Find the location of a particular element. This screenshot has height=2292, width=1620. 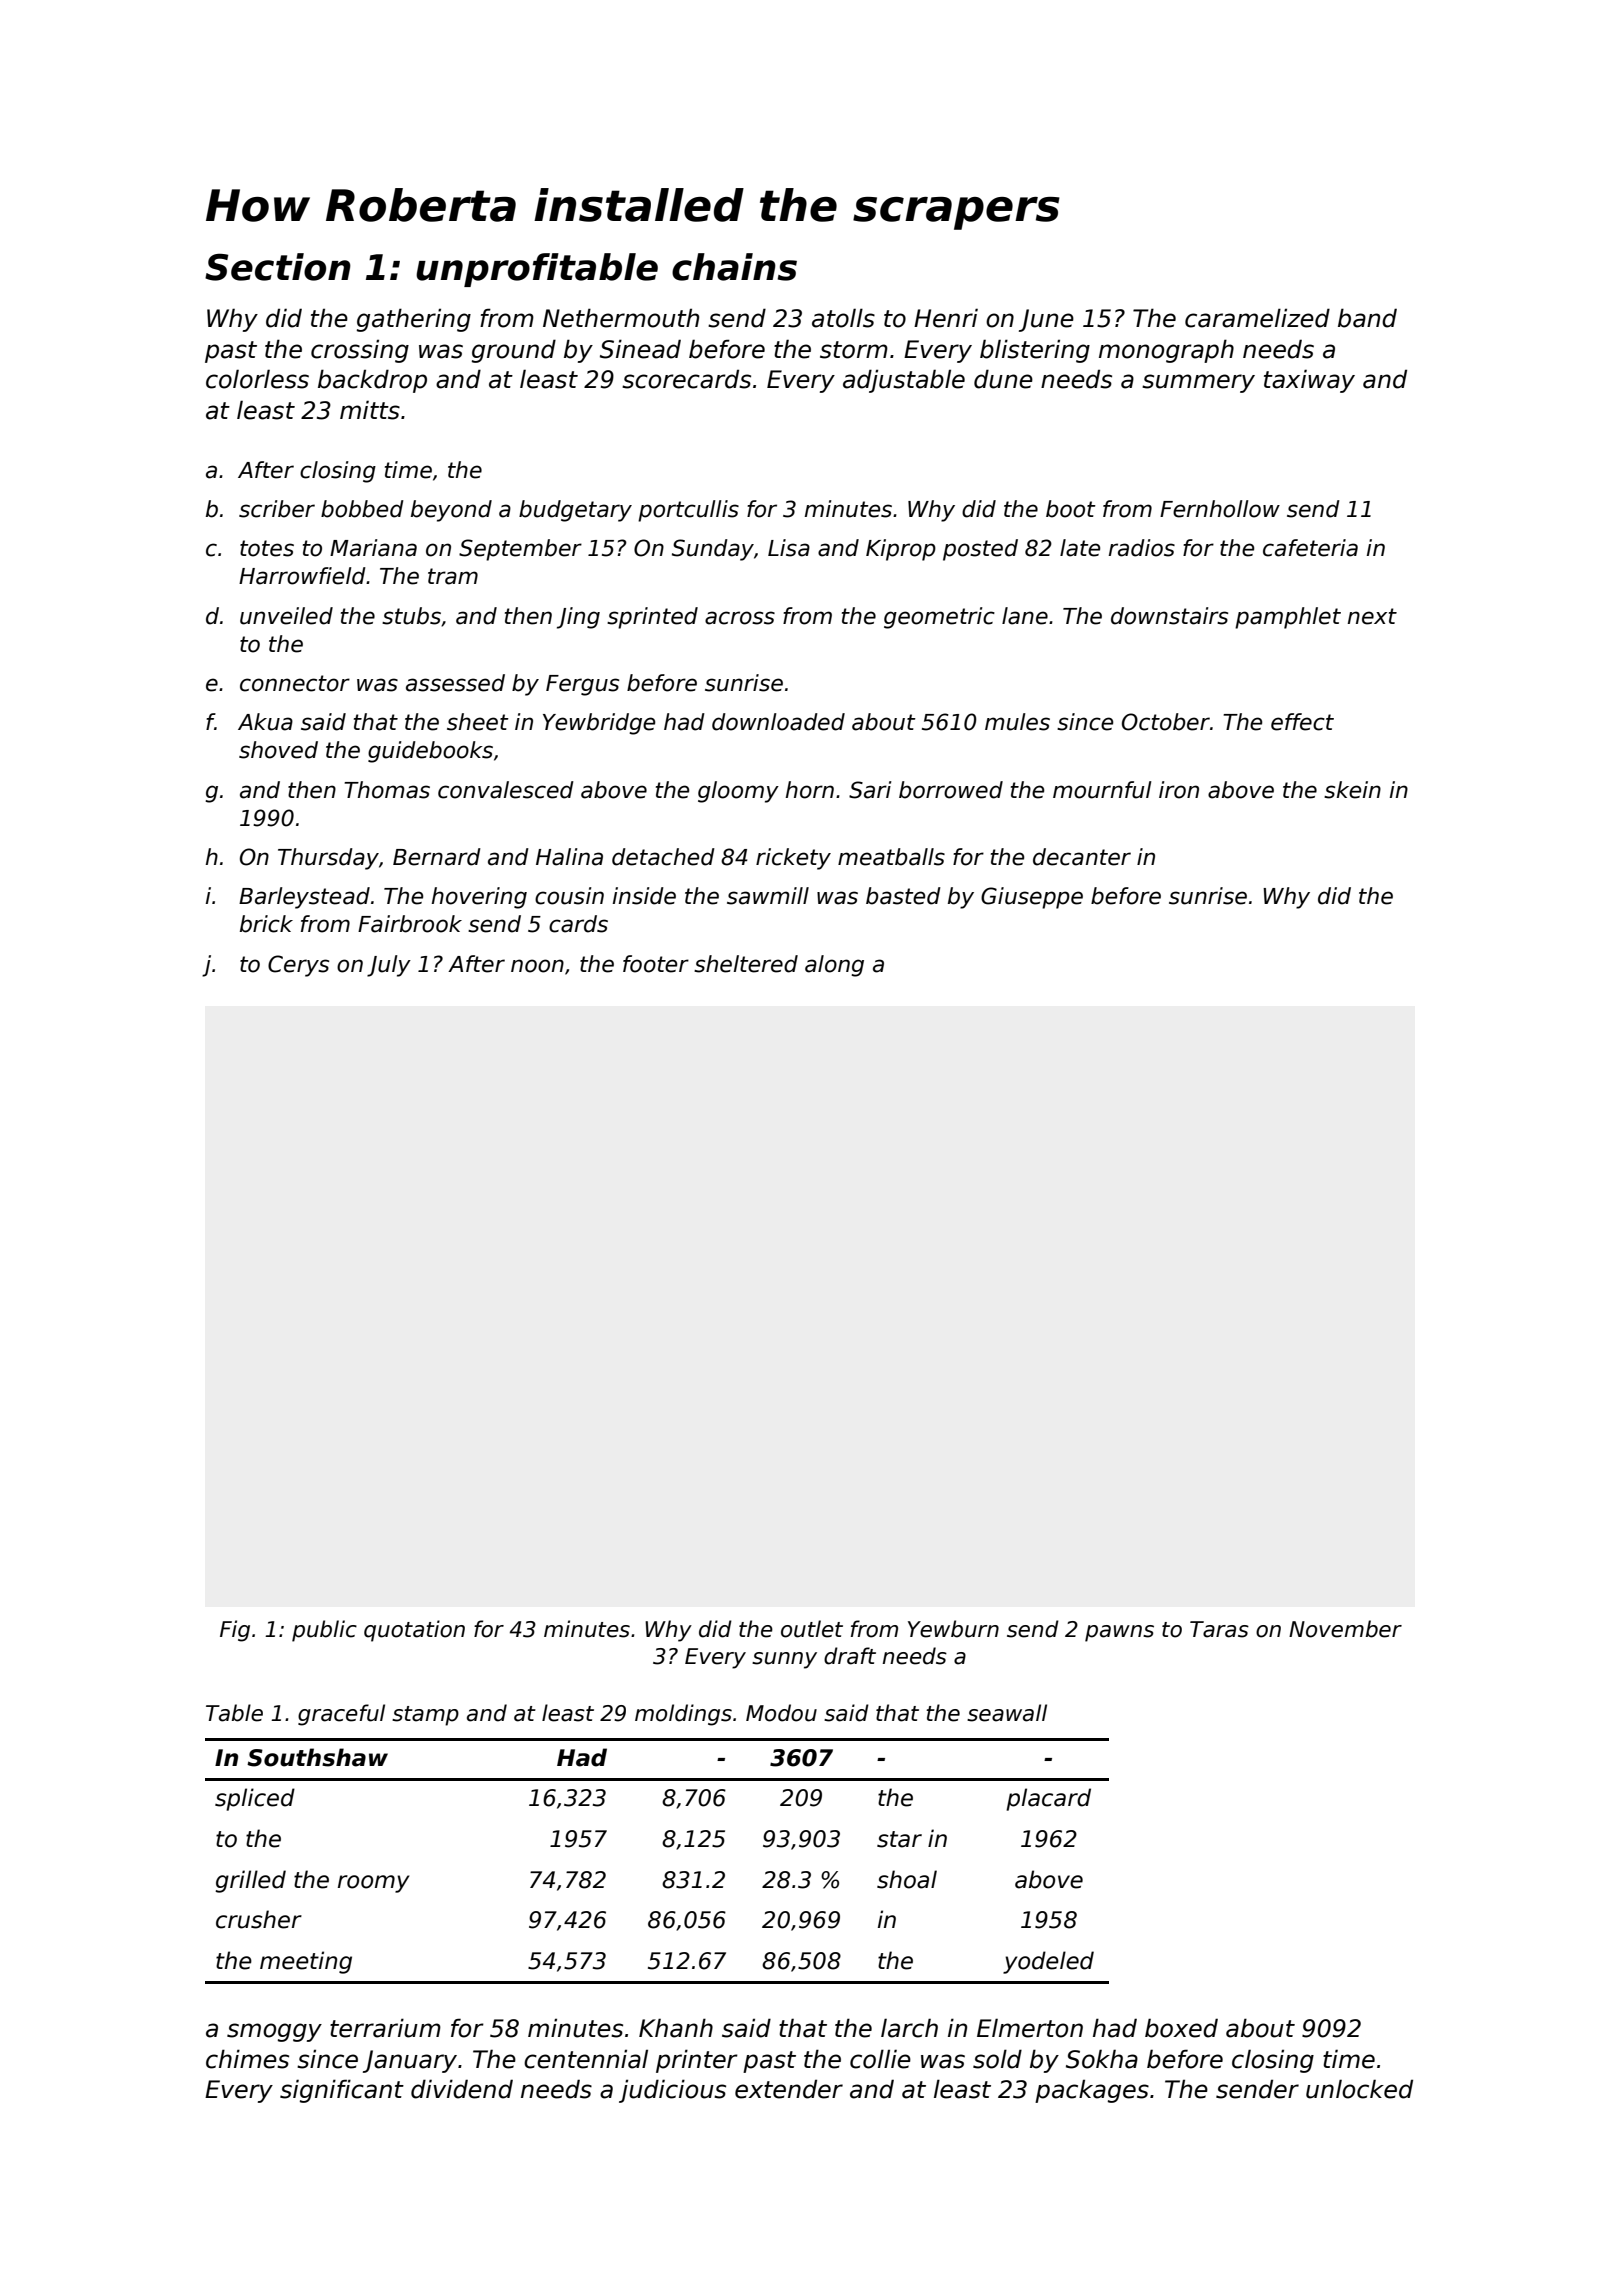

pawns is located at coordinates (1119, 1633).
